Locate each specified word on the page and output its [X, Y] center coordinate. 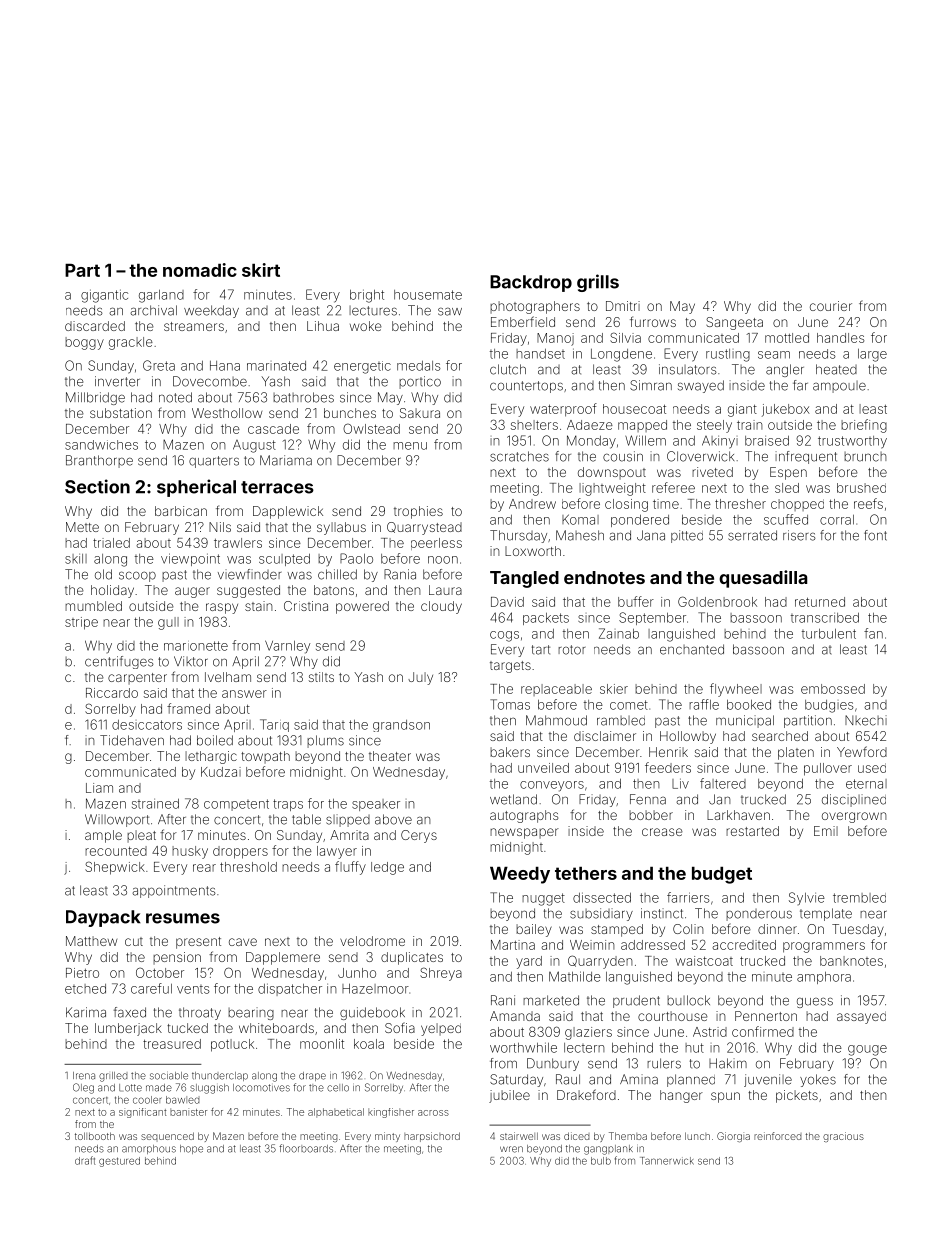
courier [831, 306]
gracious [843, 1137]
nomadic [200, 270]
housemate [428, 295]
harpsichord [432, 1137]
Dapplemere [283, 958]
